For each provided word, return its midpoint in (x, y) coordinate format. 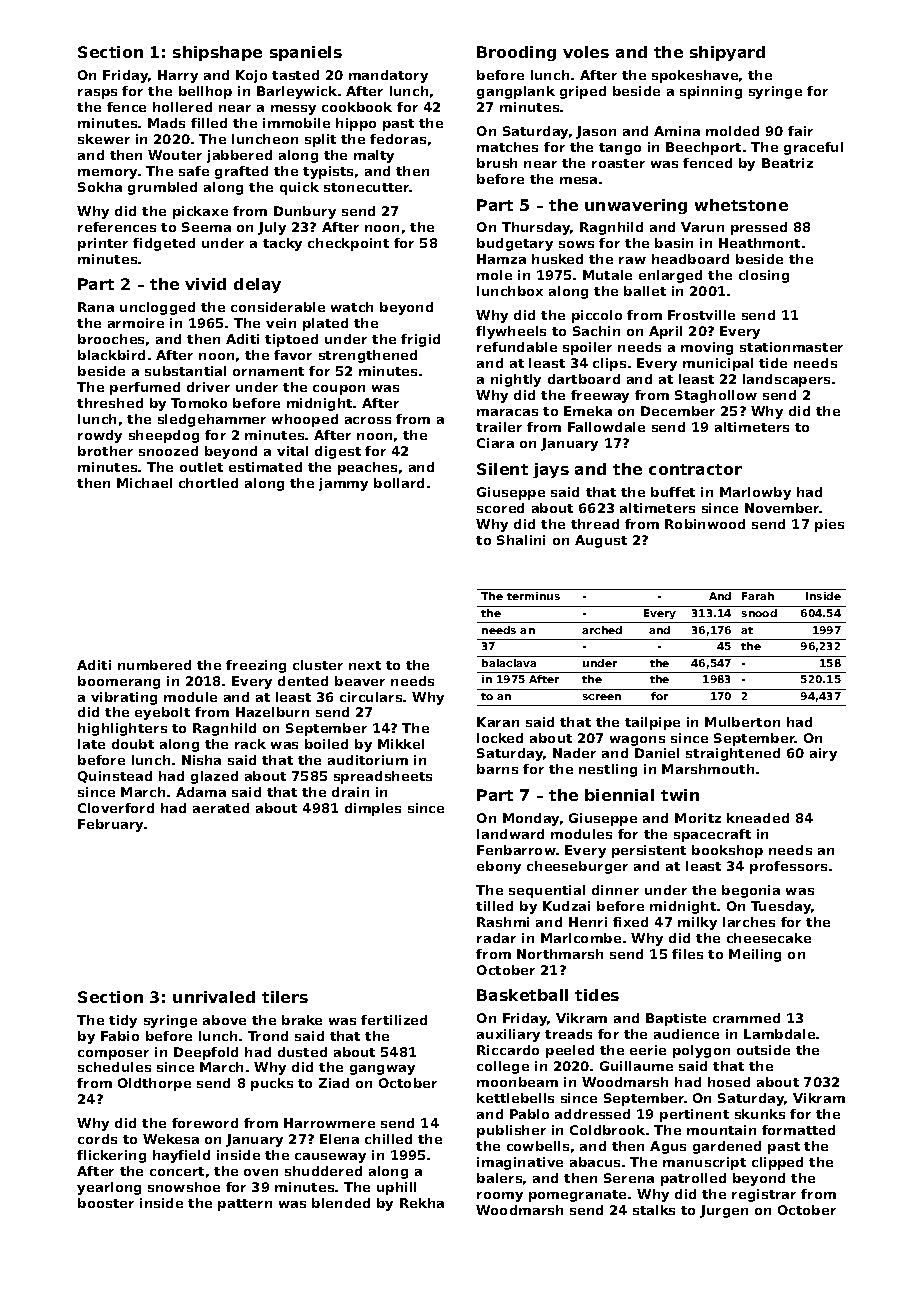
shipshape (217, 53)
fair (800, 131)
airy (823, 754)
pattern (245, 1205)
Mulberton (742, 722)
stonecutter (367, 187)
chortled (208, 483)
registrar (764, 1195)
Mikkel (401, 744)
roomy (500, 1197)
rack (250, 744)
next (365, 665)
